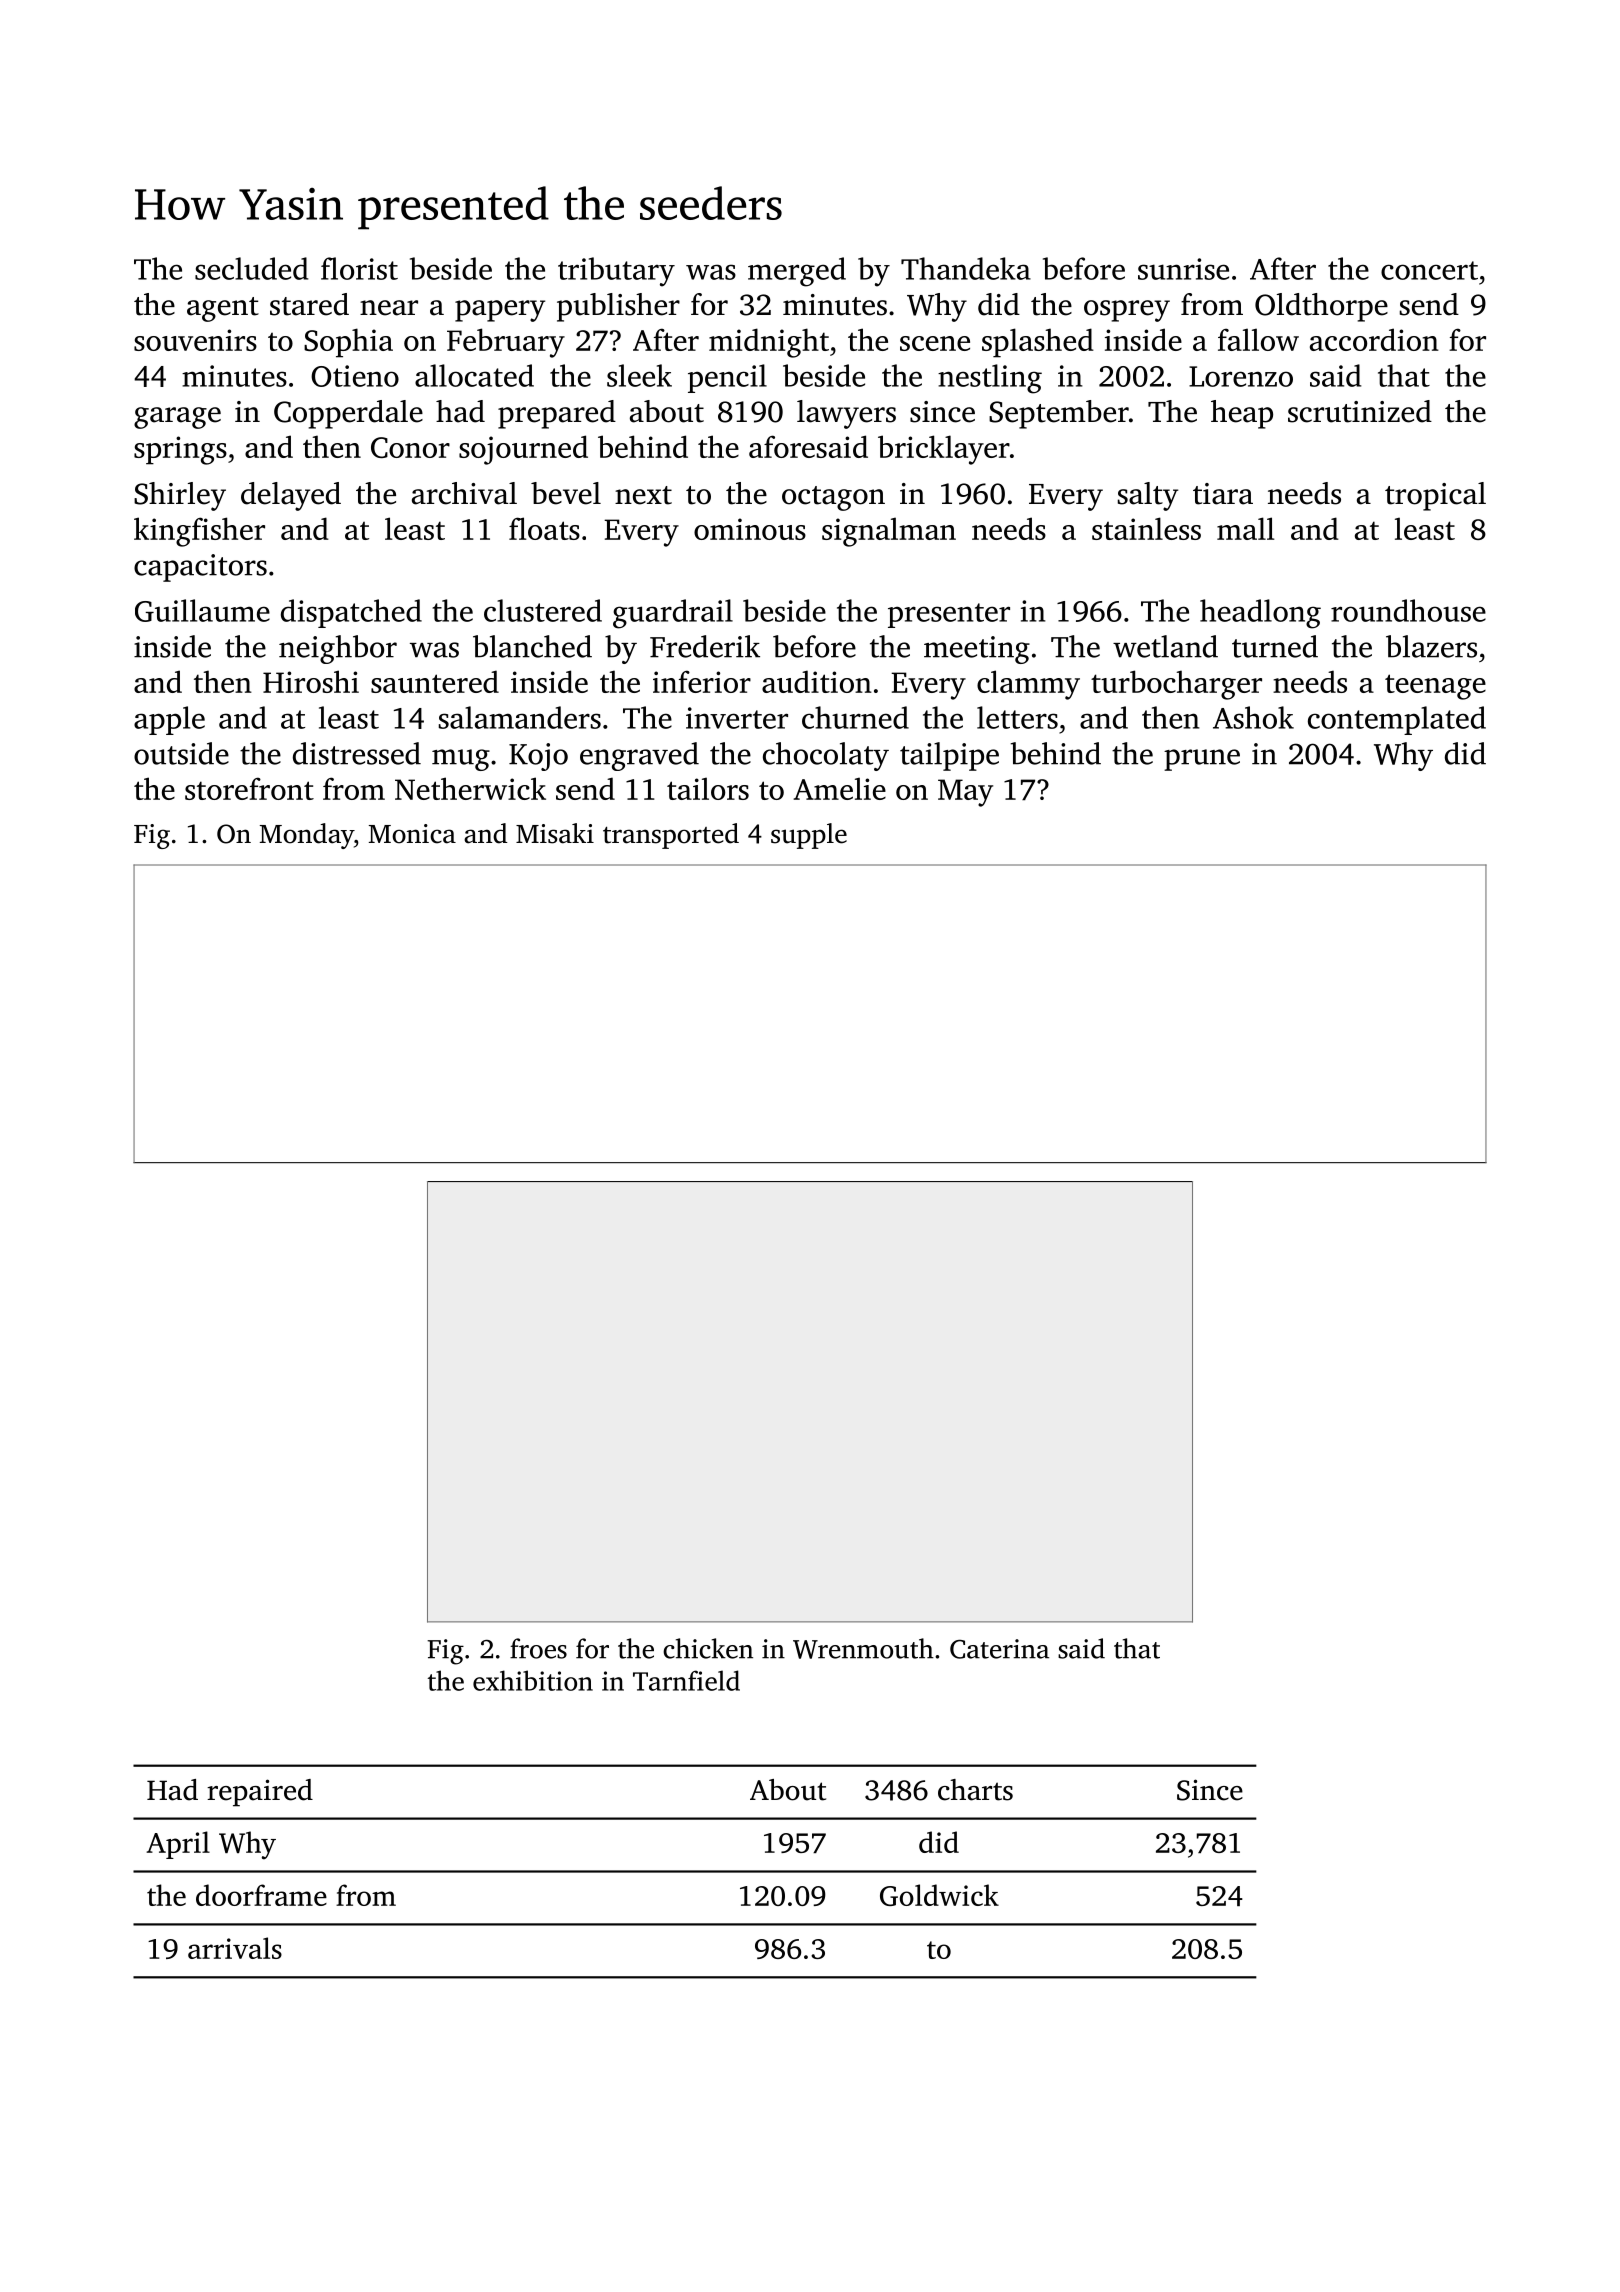  Describe the element at coordinates (809, 836) in the screenshot. I see `supple` at that location.
